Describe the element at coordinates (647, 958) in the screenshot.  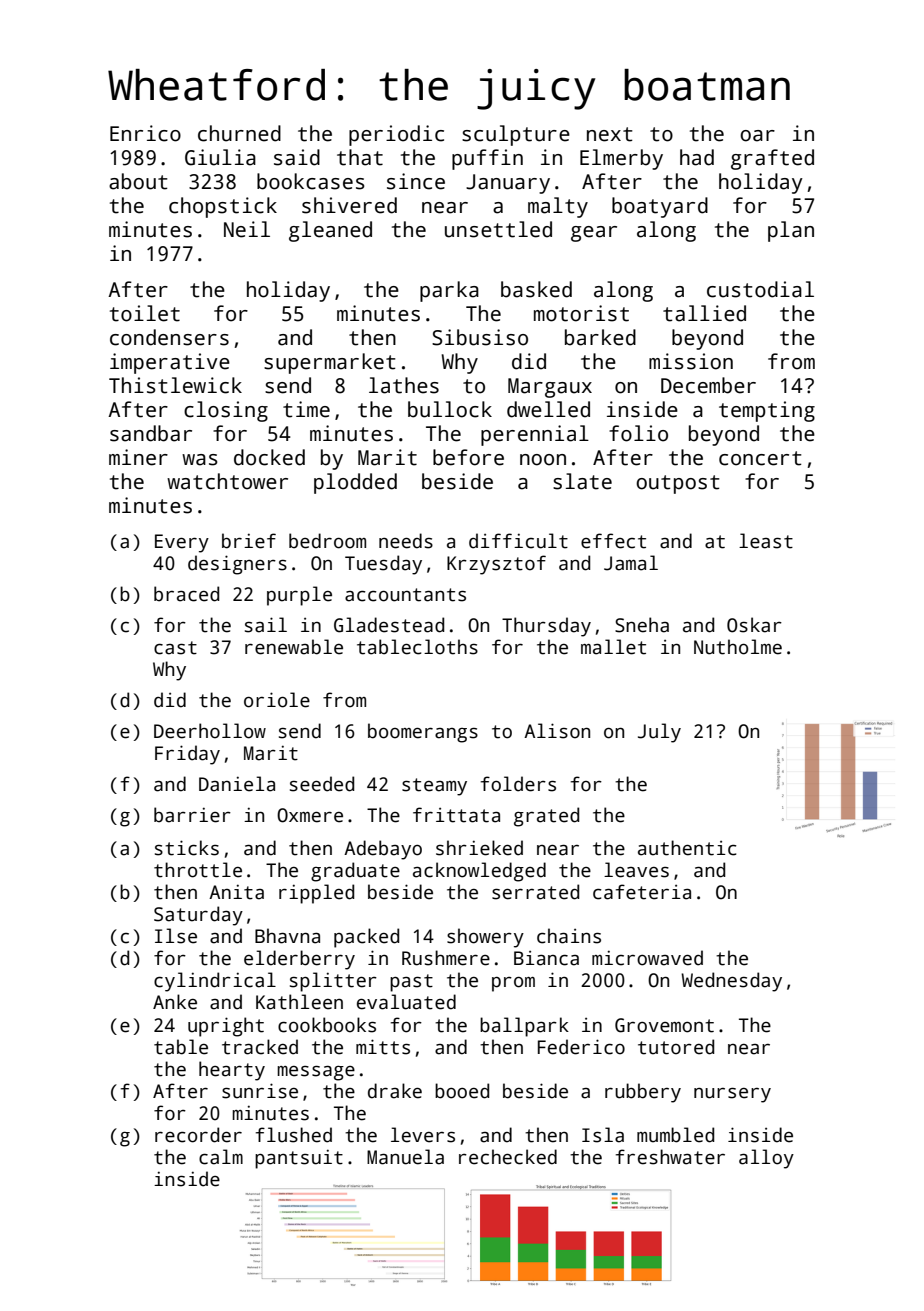
I see `microwaved` at that location.
